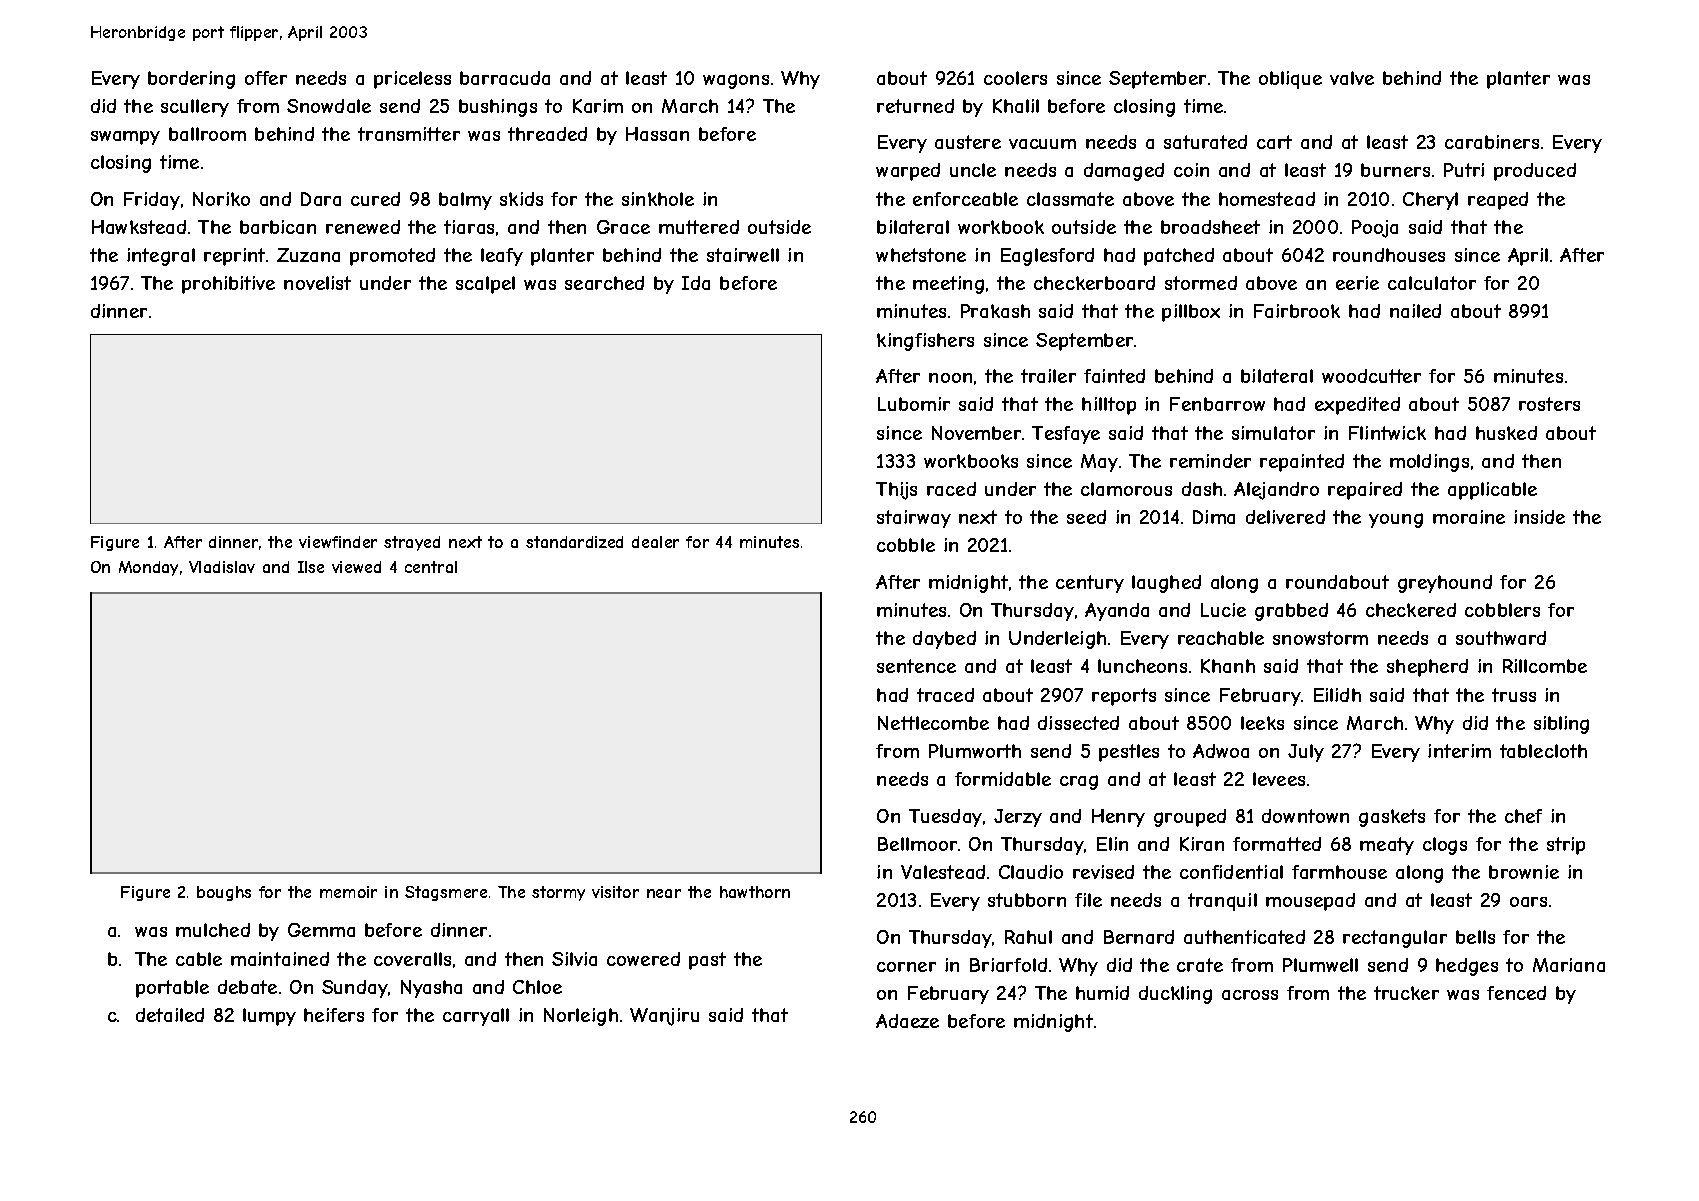 The height and width of the screenshot is (1201, 1699). Describe the element at coordinates (498, 108) in the screenshot. I see `bushings` at that location.
